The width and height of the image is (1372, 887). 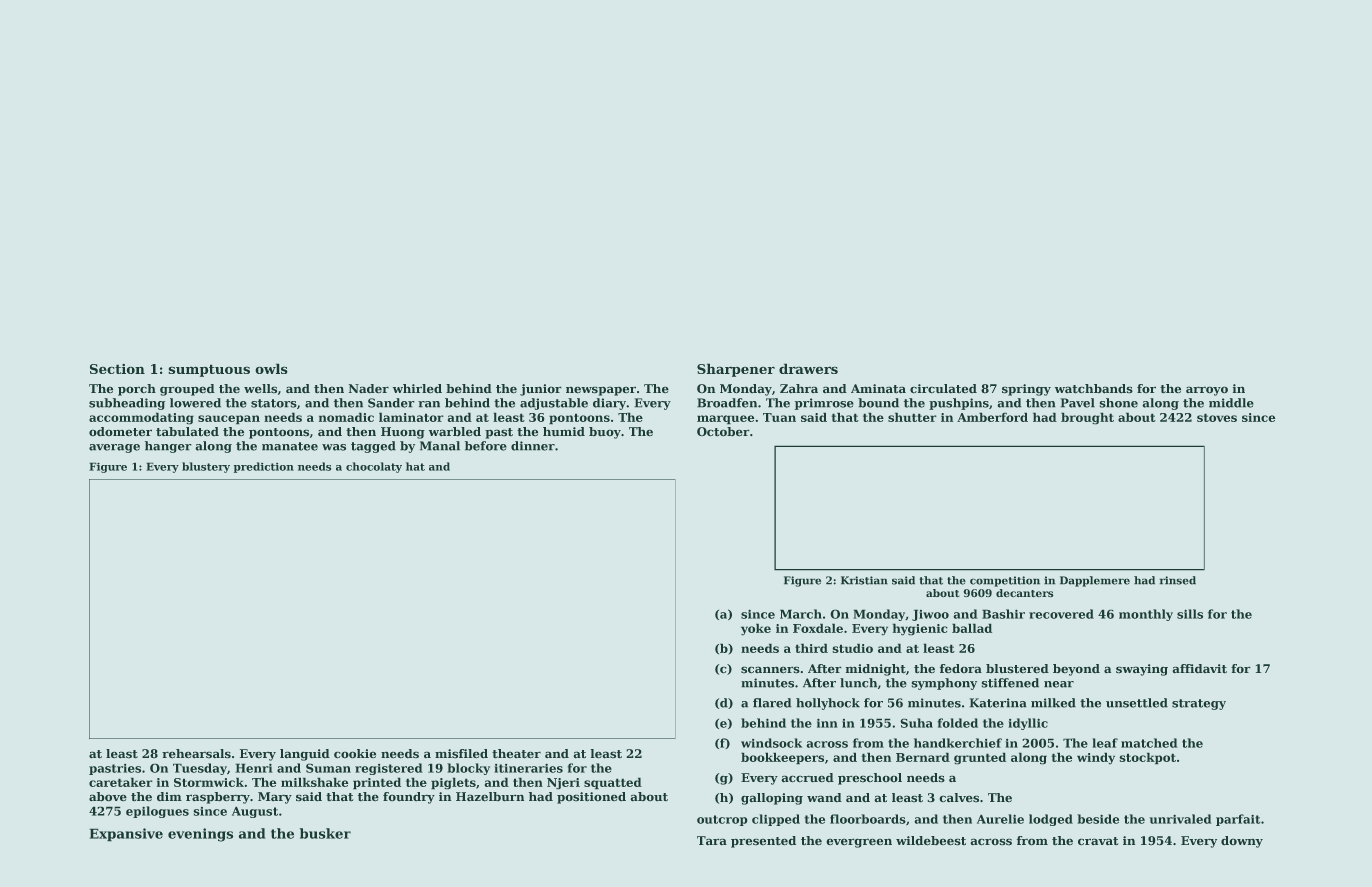 What do you see at coordinates (959, 798) in the image?
I see `calves` at bounding box center [959, 798].
